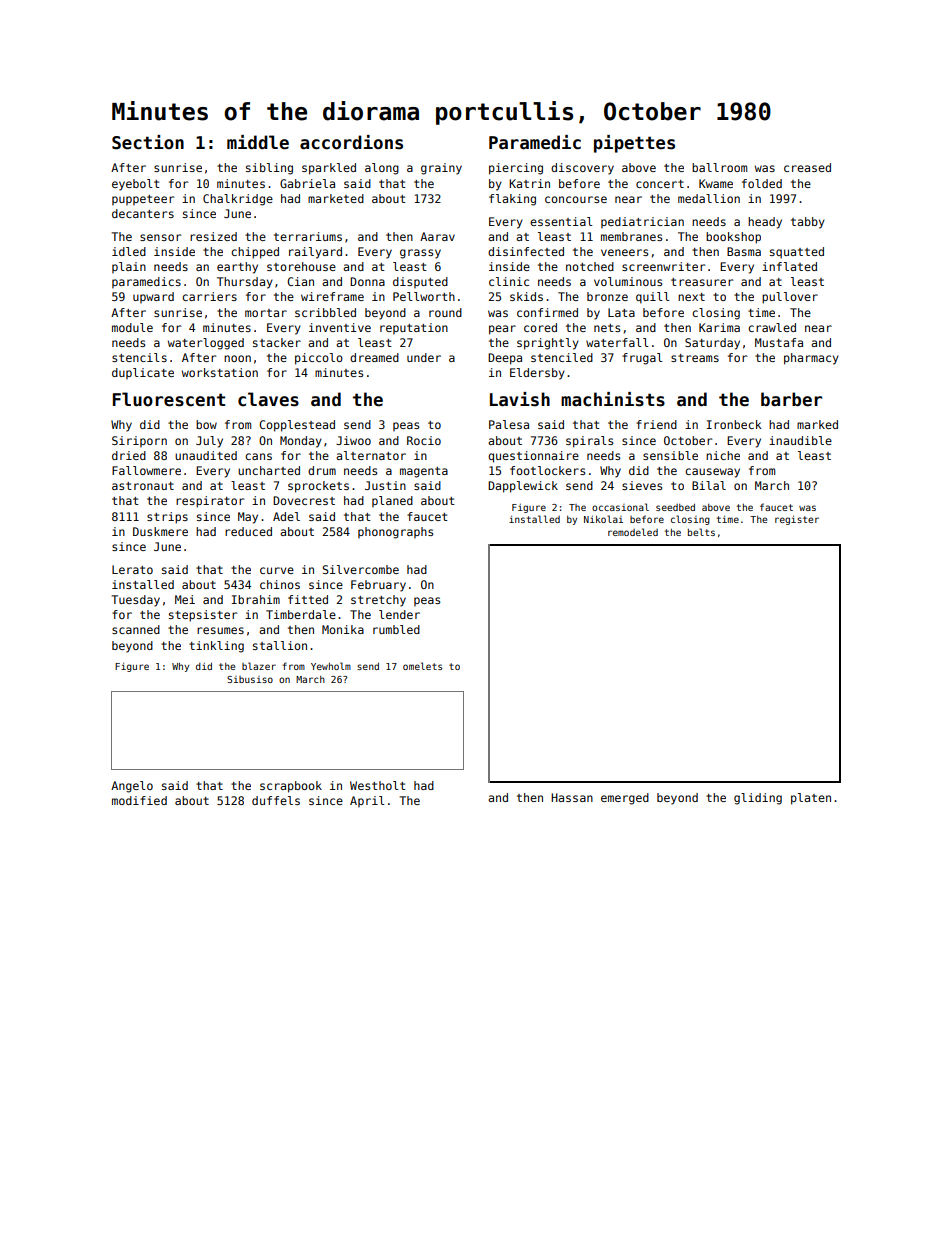  Describe the element at coordinates (250, 679) in the screenshot. I see `Sibusiso` at that location.
